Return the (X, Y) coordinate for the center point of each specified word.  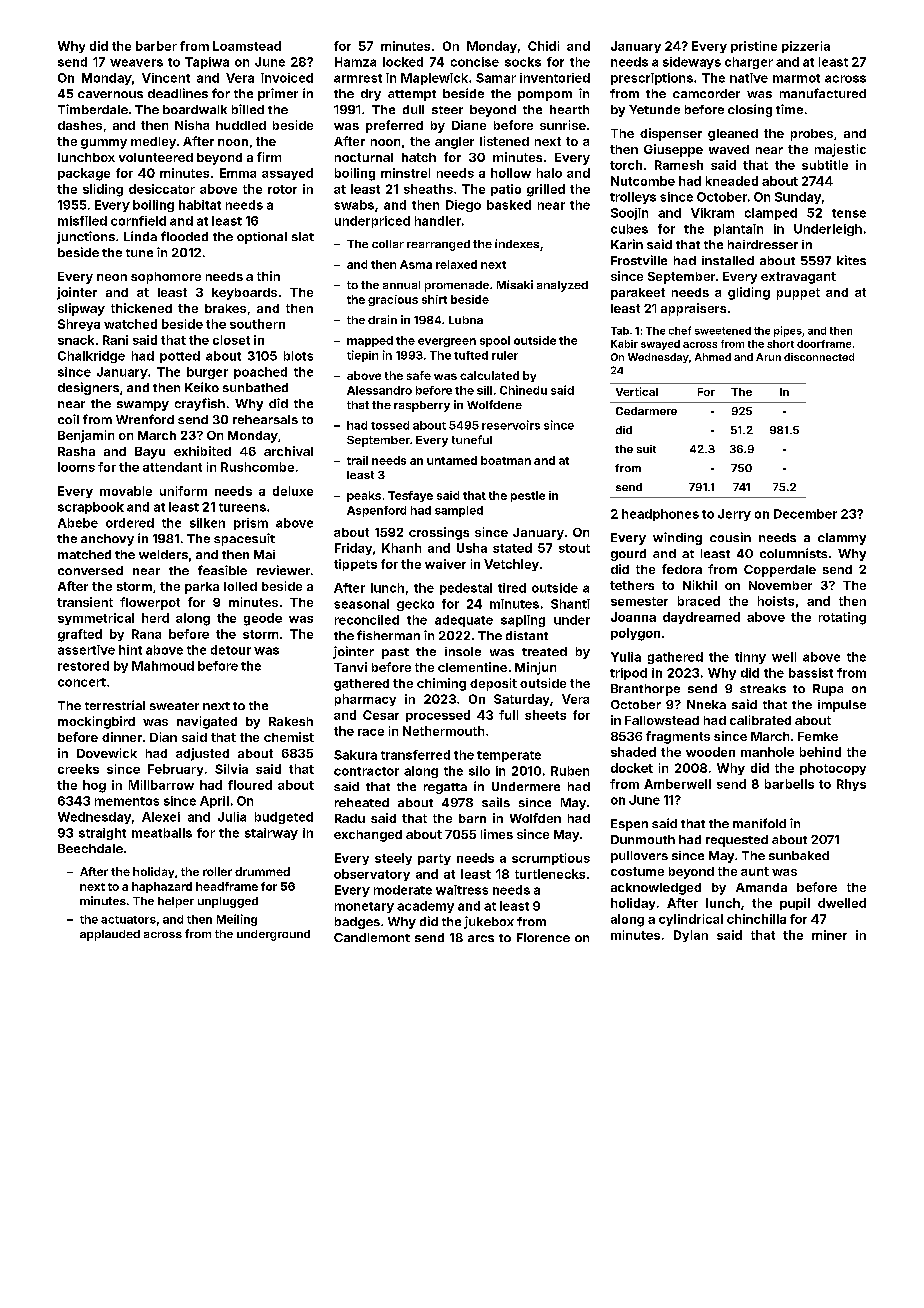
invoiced (287, 78)
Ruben (570, 771)
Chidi (543, 46)
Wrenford (145, 419)
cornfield (138, 221)
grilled (546, 190)
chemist (289, 737)
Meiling (237, 920)
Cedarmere (646, 411)
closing (750, 110)
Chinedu (523, 390)
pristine (754, 47)
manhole (767, 752)
